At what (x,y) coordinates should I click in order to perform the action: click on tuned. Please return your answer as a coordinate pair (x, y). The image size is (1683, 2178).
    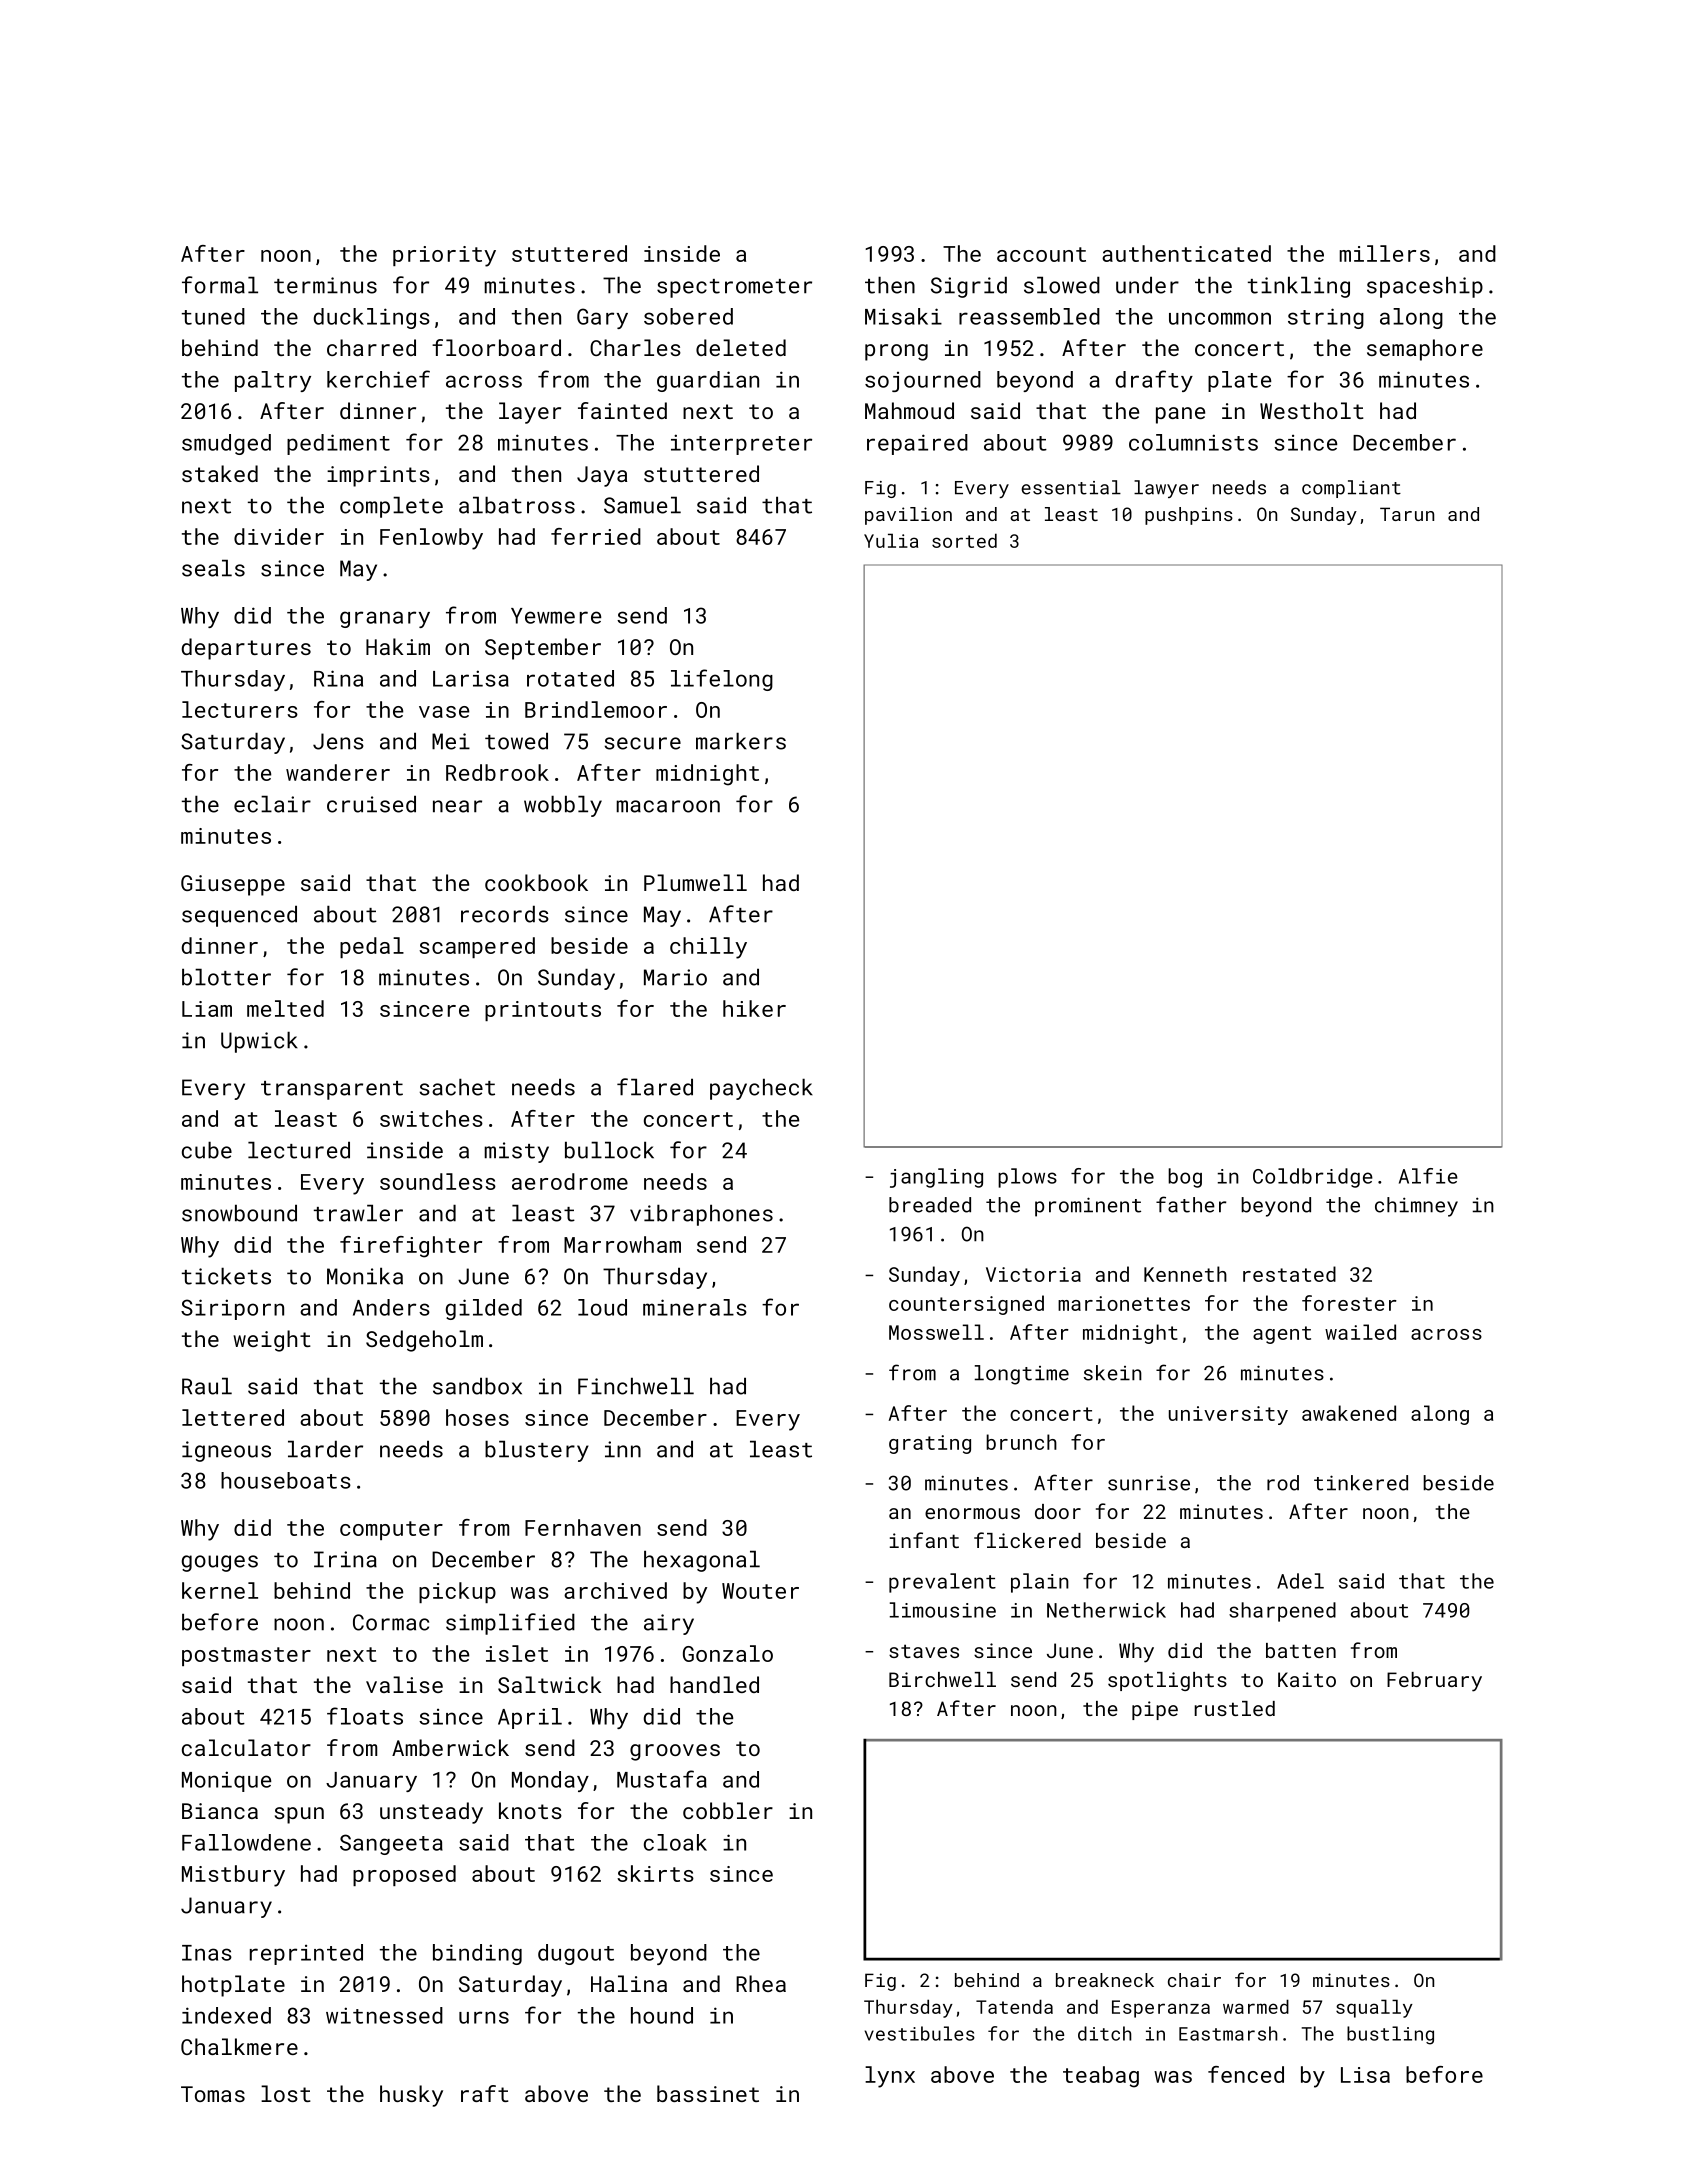
    Looking at the image, I should click on (213, 316).
